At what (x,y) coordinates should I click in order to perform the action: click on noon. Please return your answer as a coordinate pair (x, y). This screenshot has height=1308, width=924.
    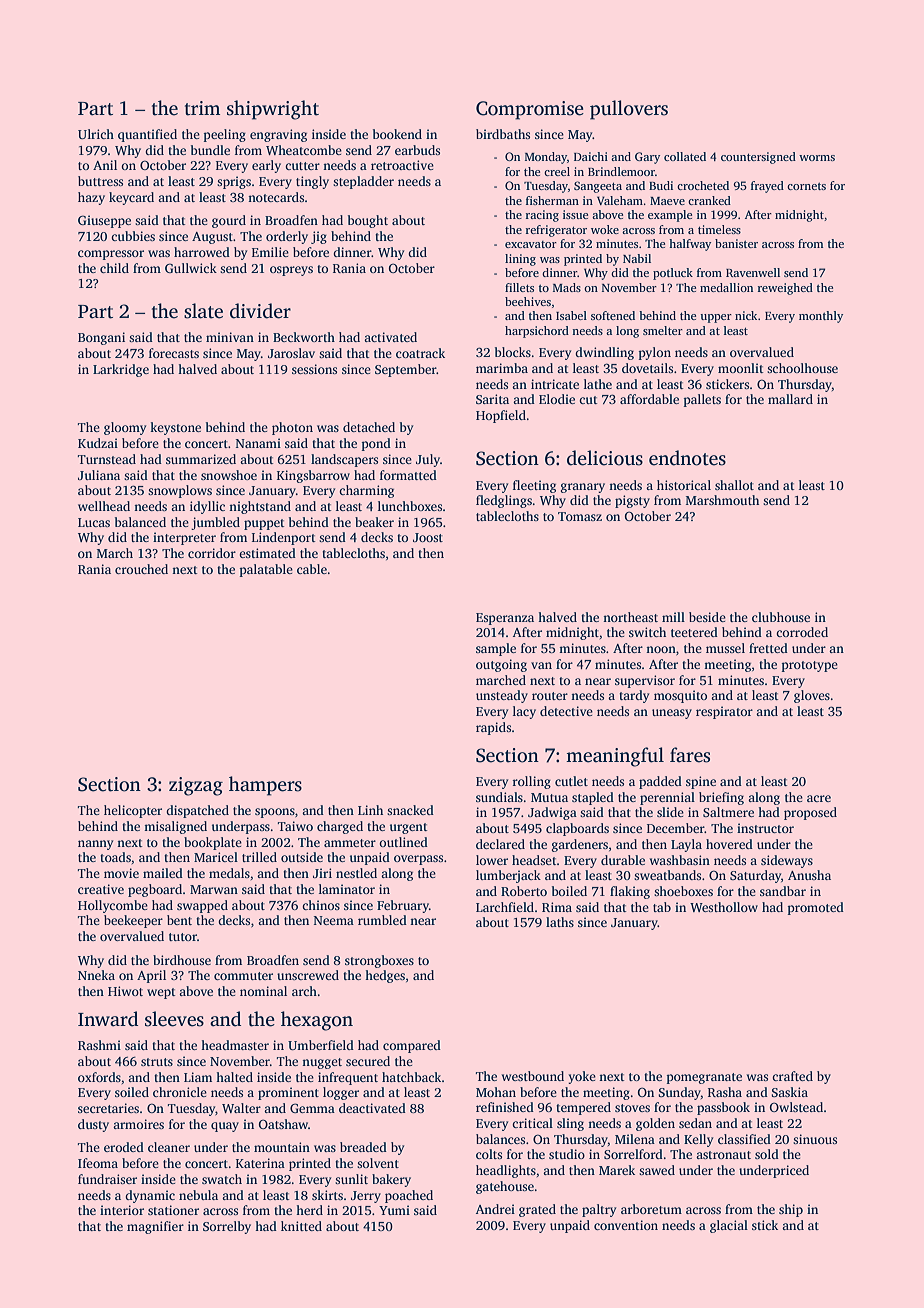
    Looking at the image, I should click on (661, 649).
